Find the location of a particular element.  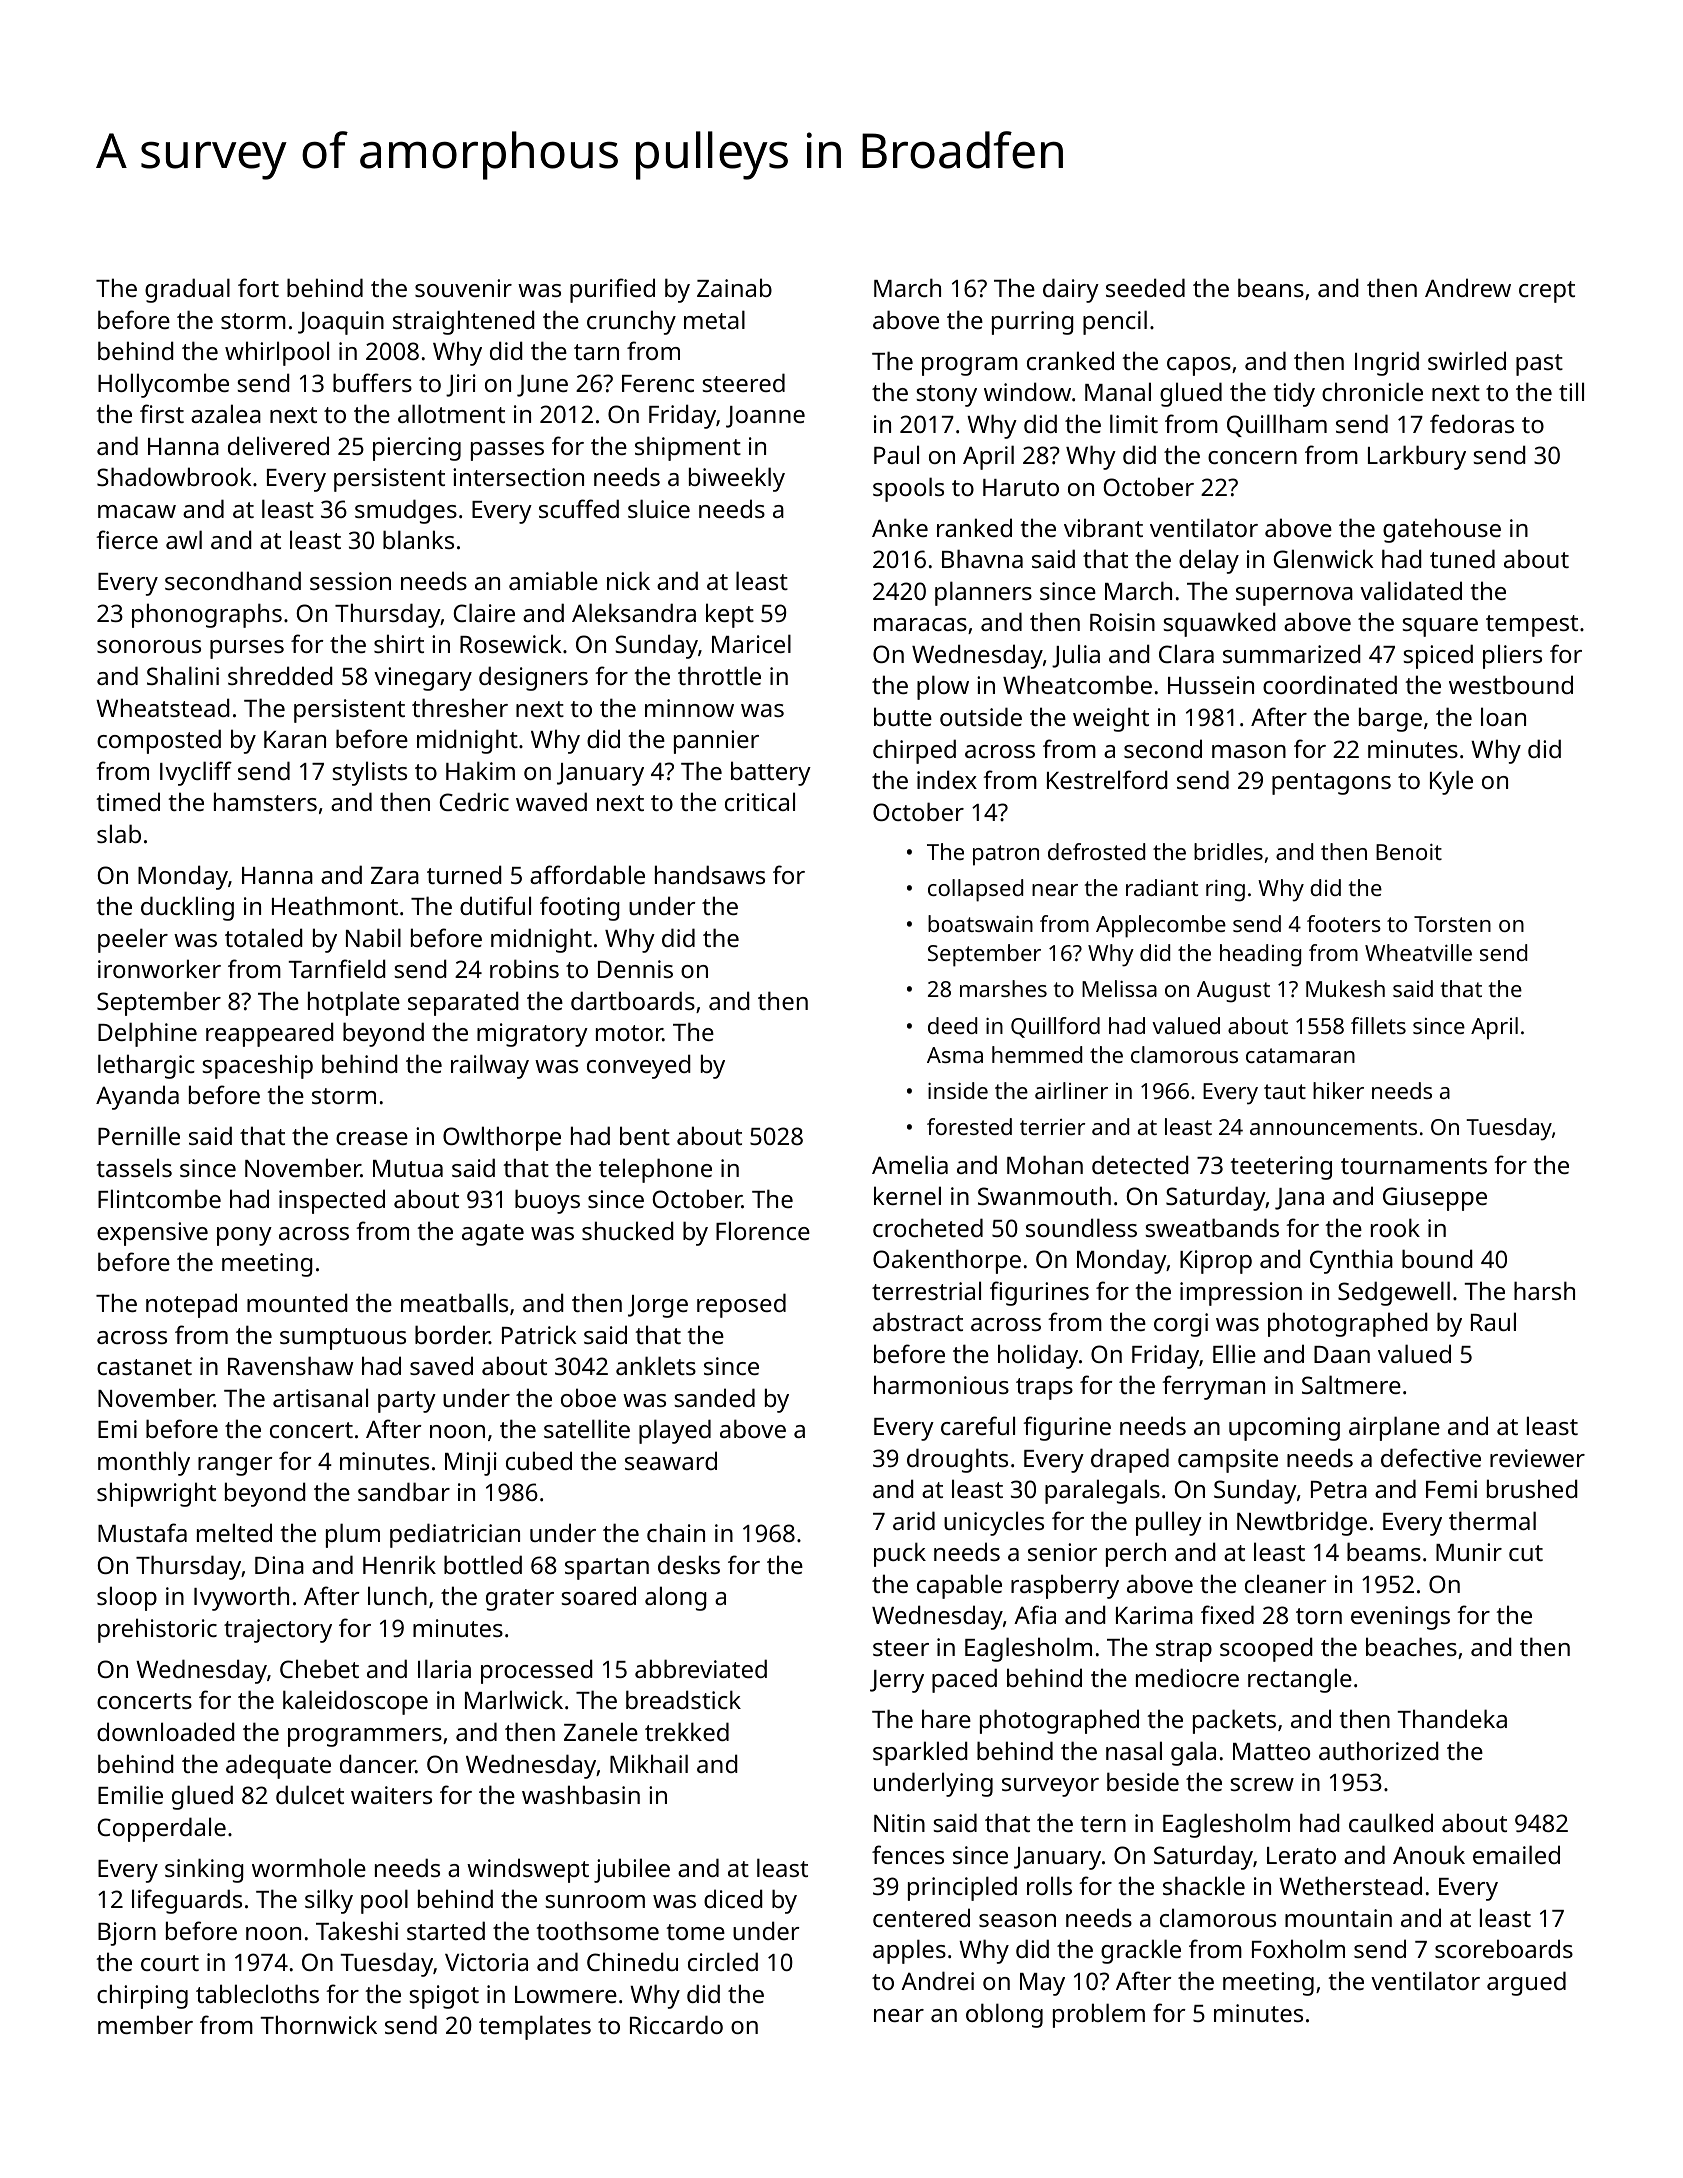

started is located at coordinates (446, 1930).
